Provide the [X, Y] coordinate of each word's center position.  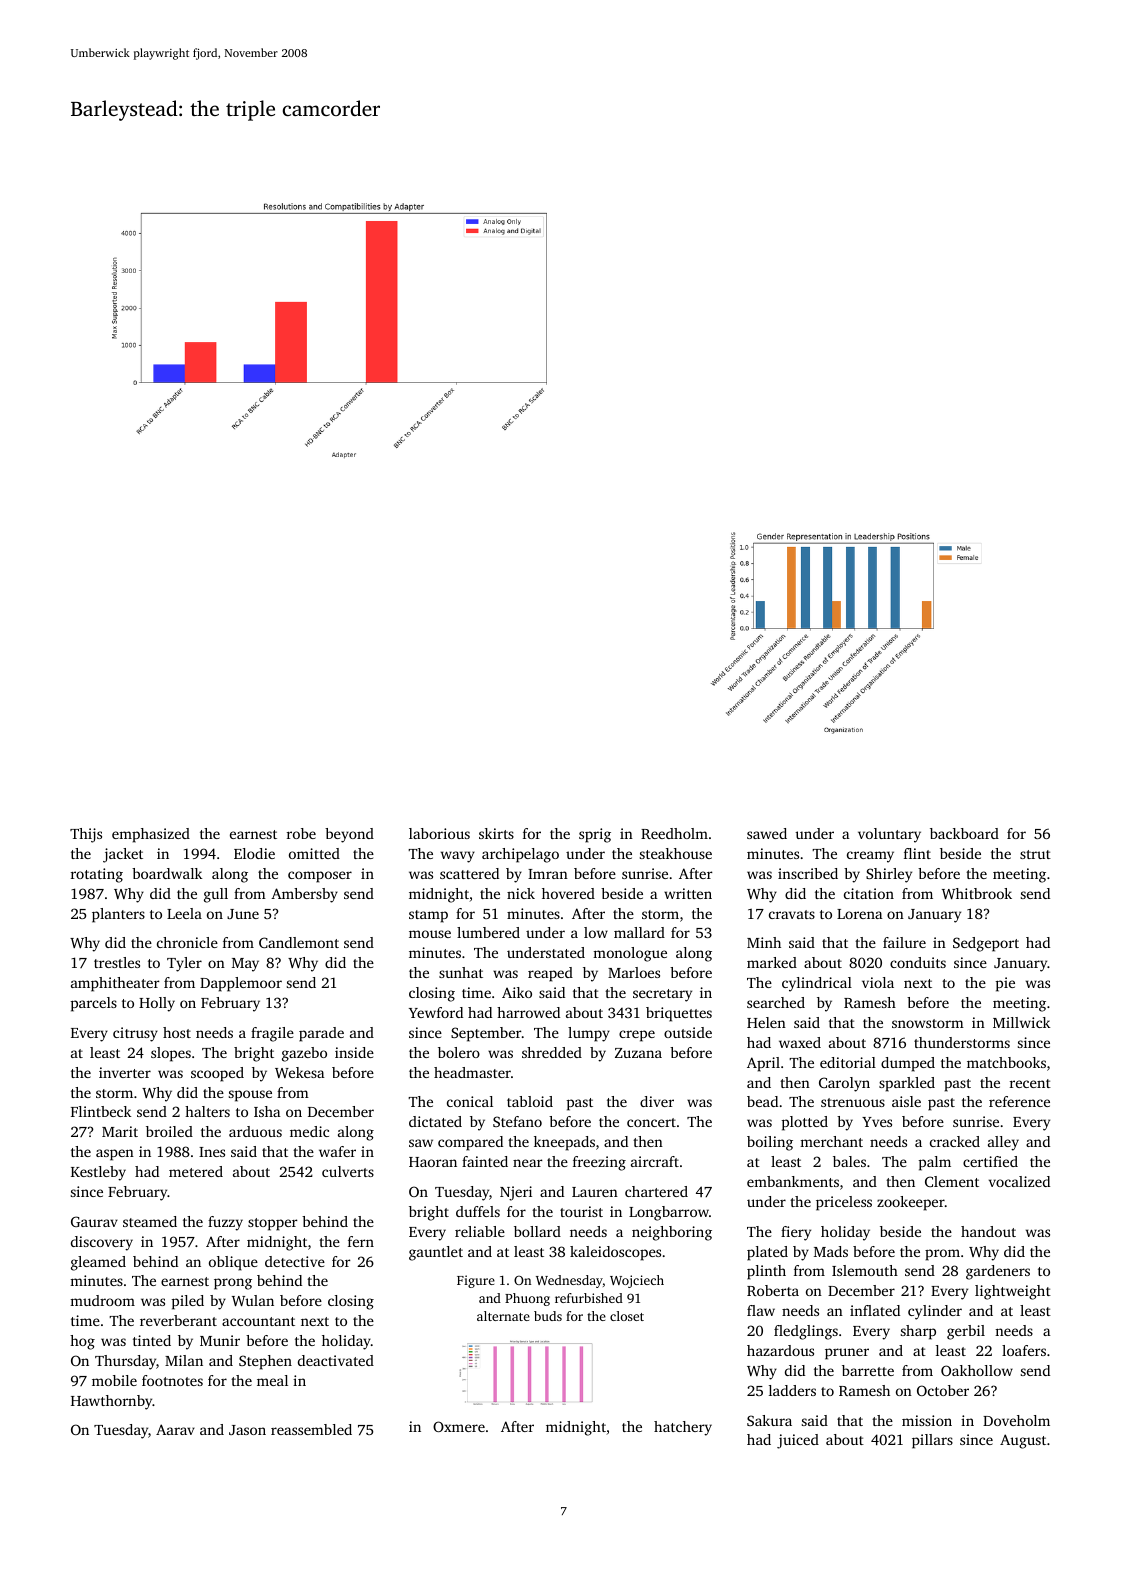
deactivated [336, 1360]
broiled [169, 1131]
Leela [184, 913]
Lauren [595, 1192]
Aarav [175, 1429]
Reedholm [674, 833]
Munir [220, 1340]
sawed [767, 833]
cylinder [935, 1312]
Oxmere [459, 1426]
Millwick [1021, 1022]
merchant [831, 1141]
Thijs [86, 835]
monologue [630, 954]
